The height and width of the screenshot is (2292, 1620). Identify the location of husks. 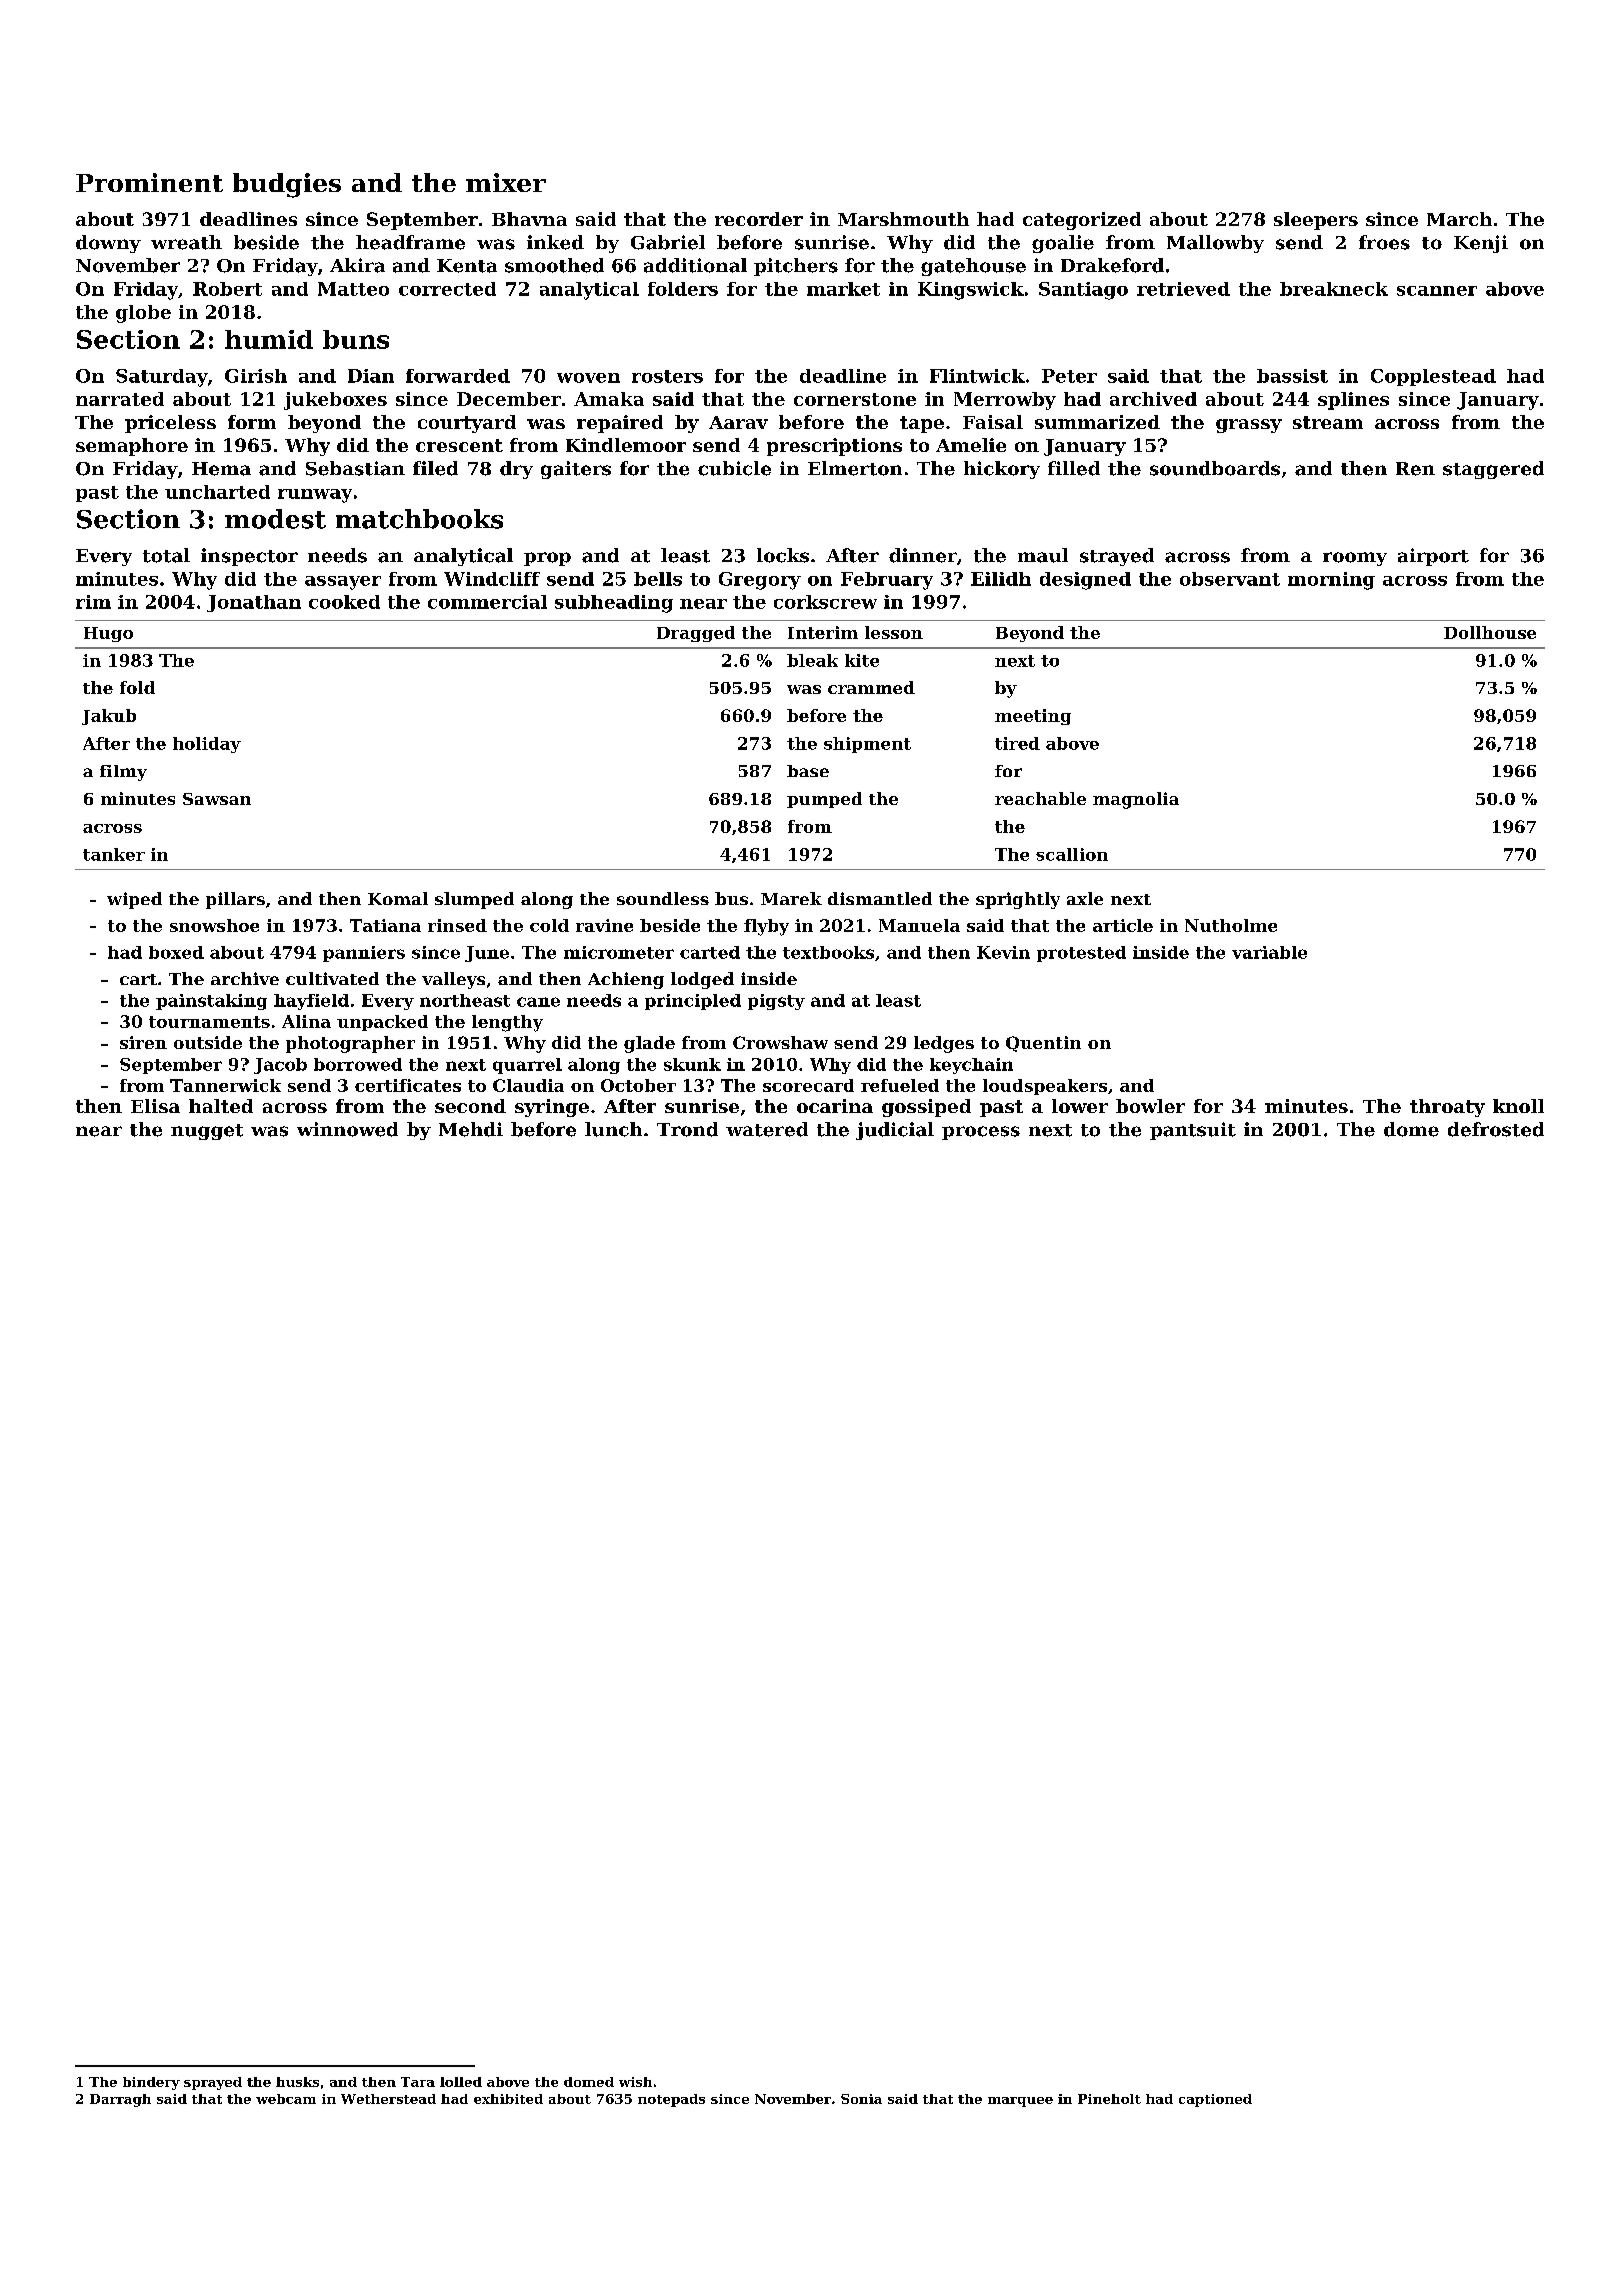
(297, 2082).
